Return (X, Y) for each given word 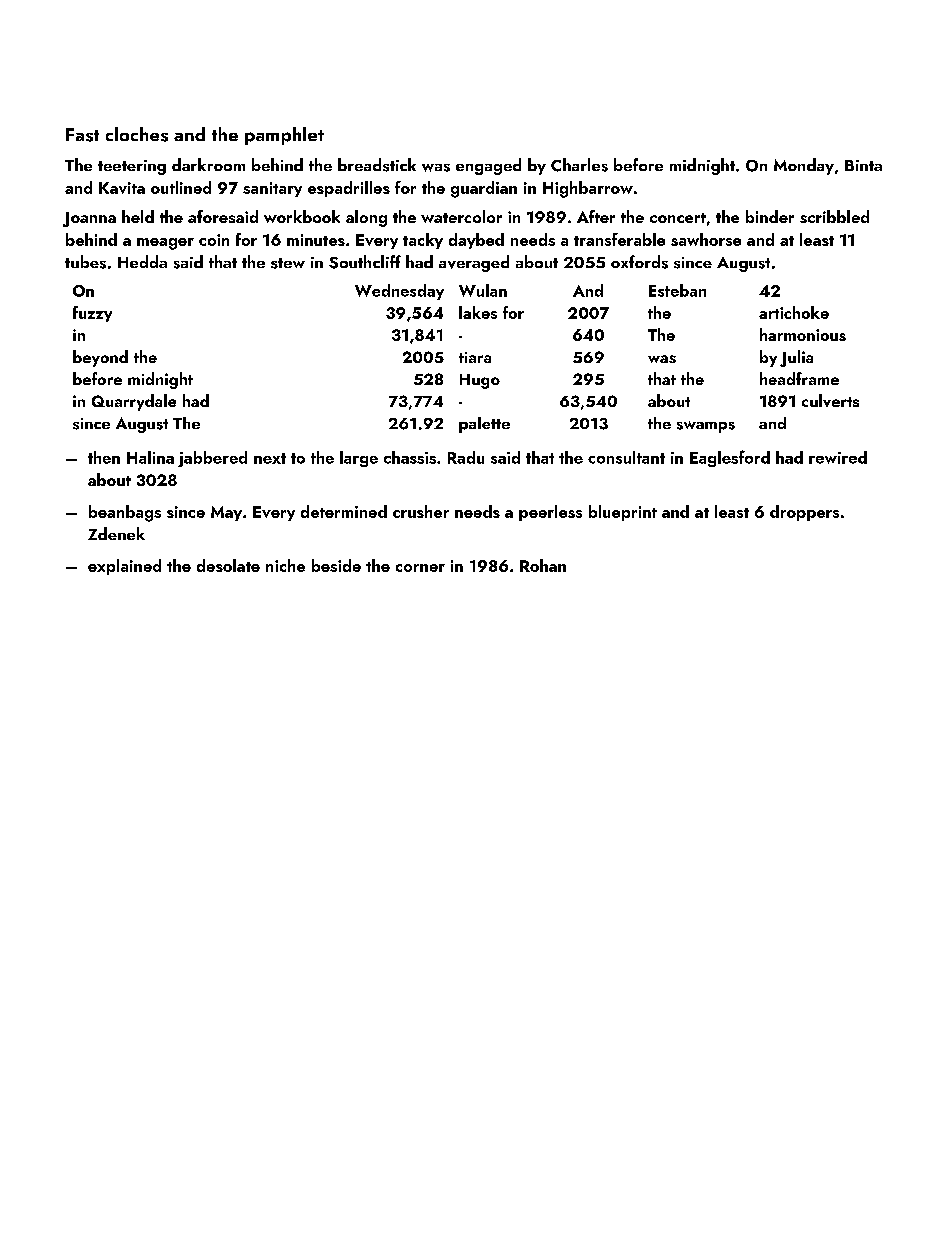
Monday (804, 166)
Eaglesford (730, 458)
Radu (466, 457)
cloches (137, 134)
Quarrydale (134, 402)
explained (124, 567)
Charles (579, 165)
